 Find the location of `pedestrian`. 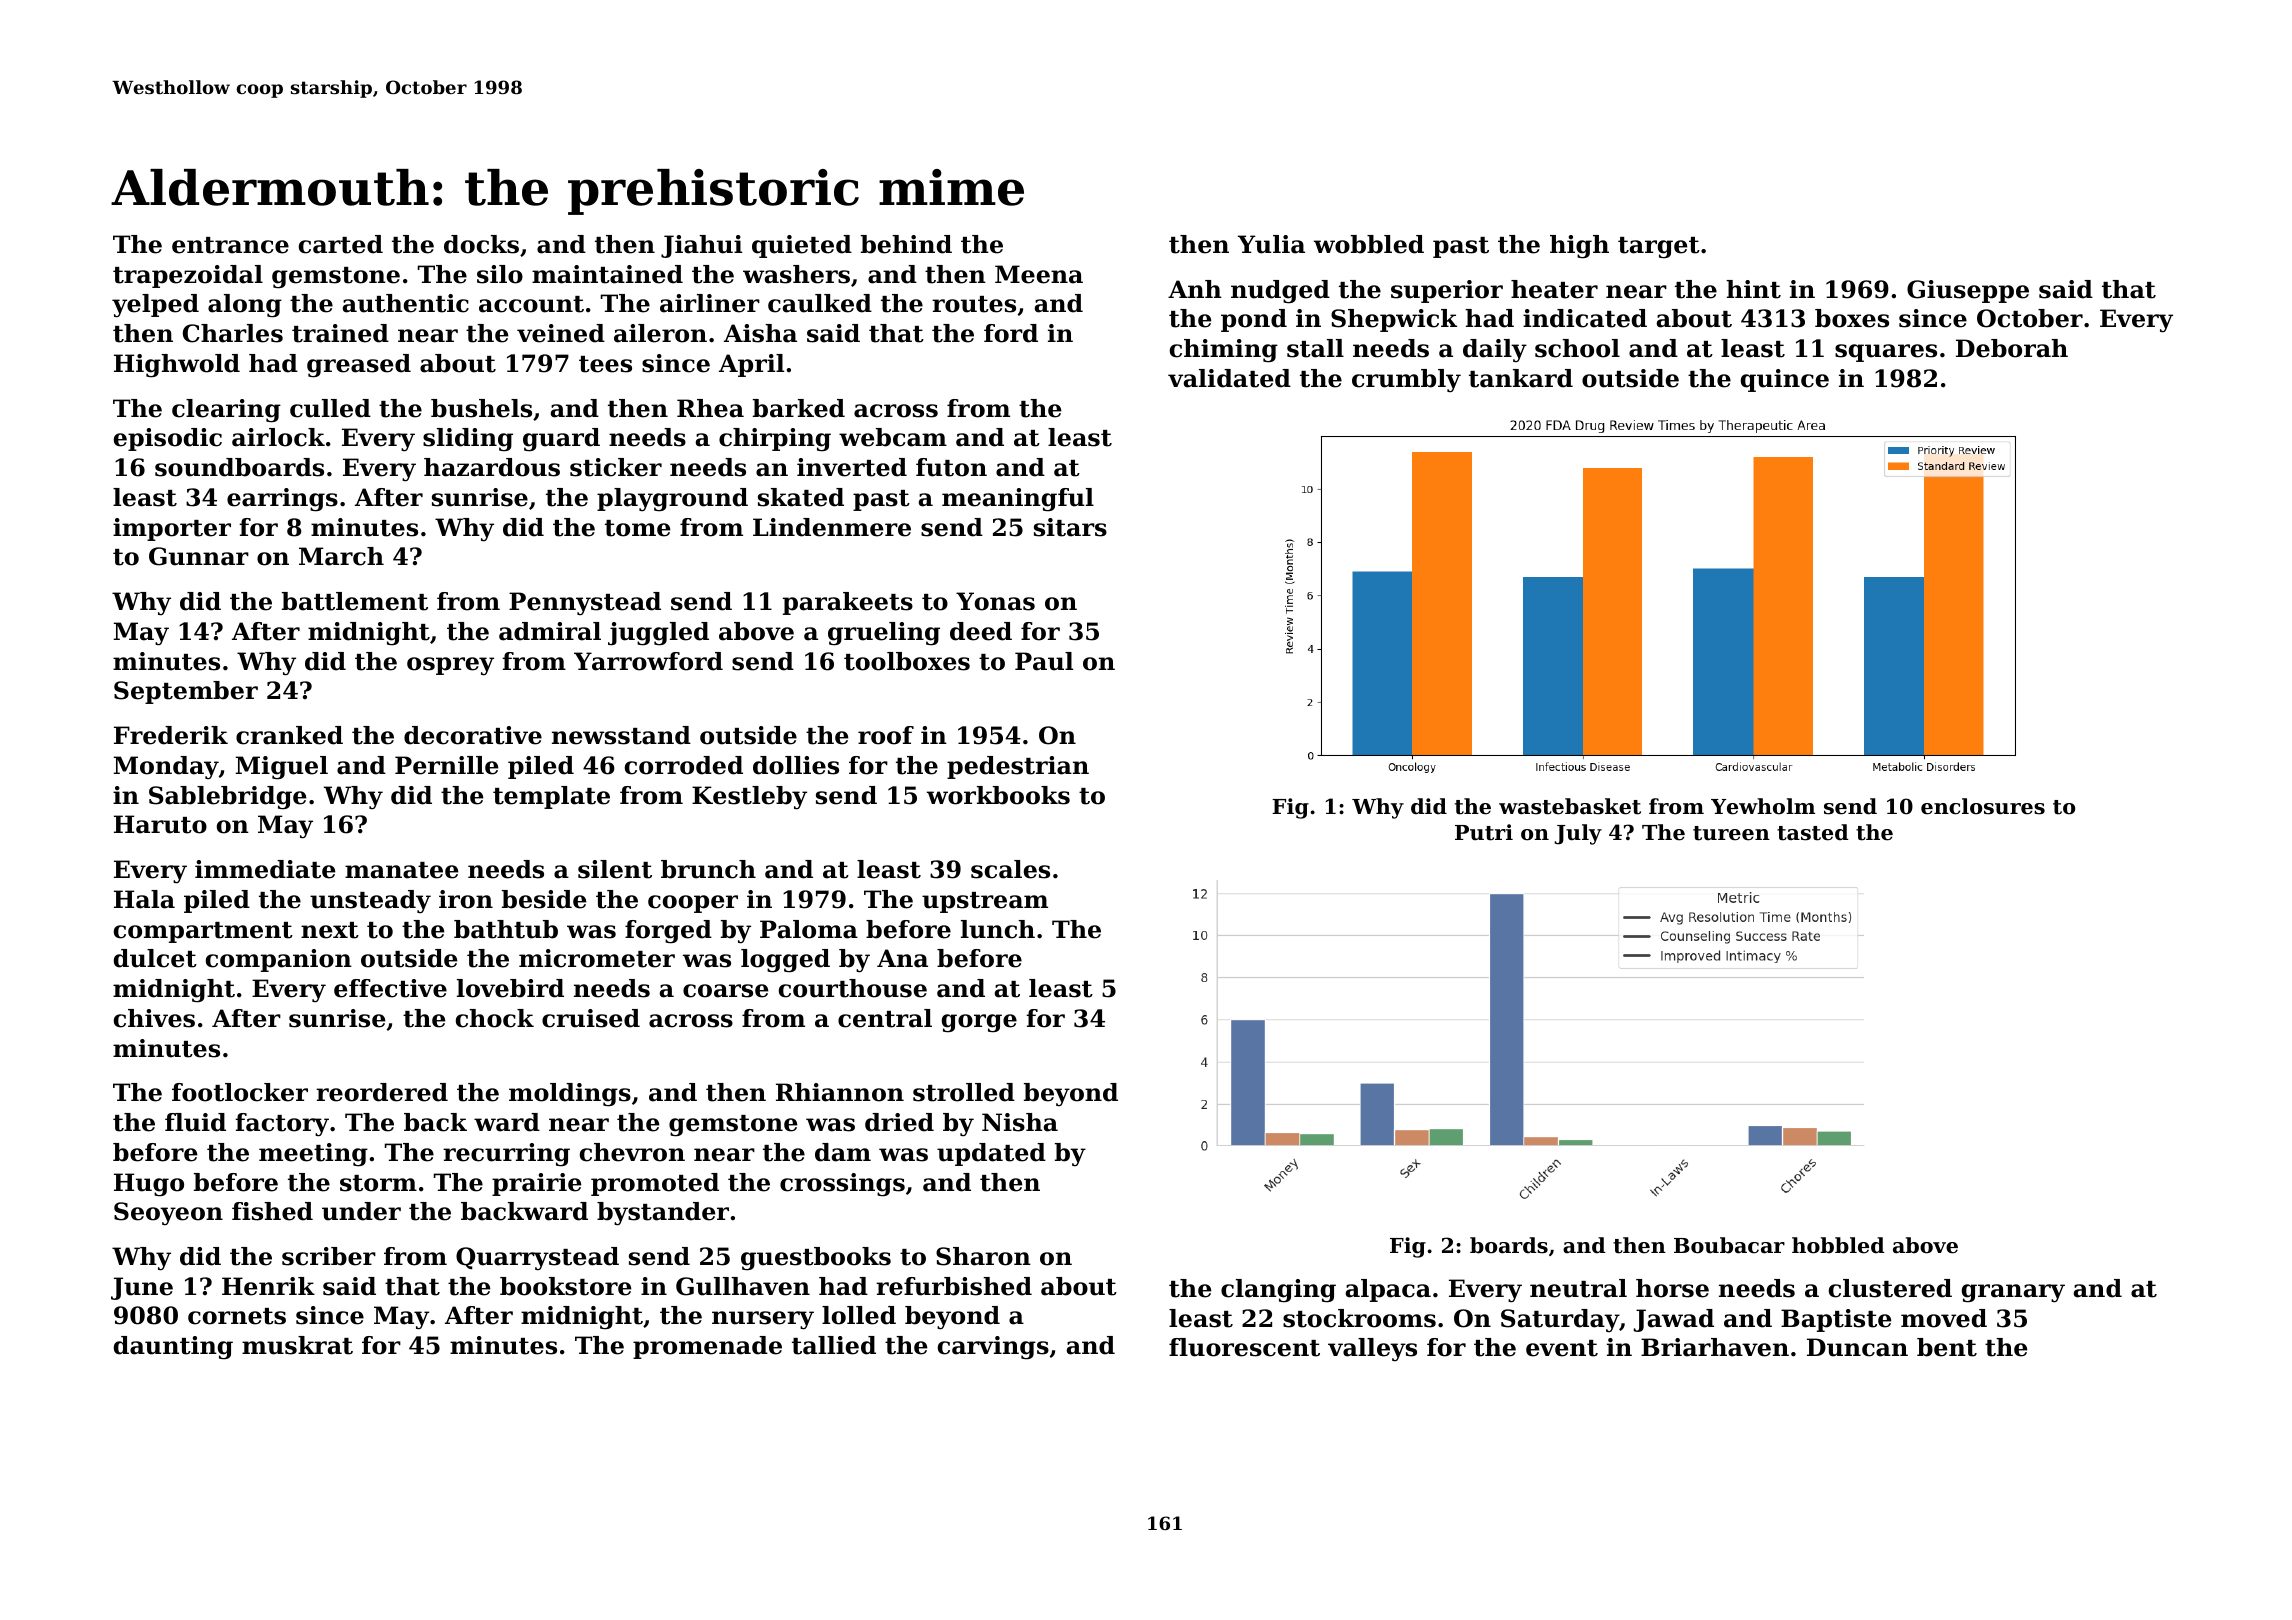

pedestrian is located at coordinates (1018, 767).
